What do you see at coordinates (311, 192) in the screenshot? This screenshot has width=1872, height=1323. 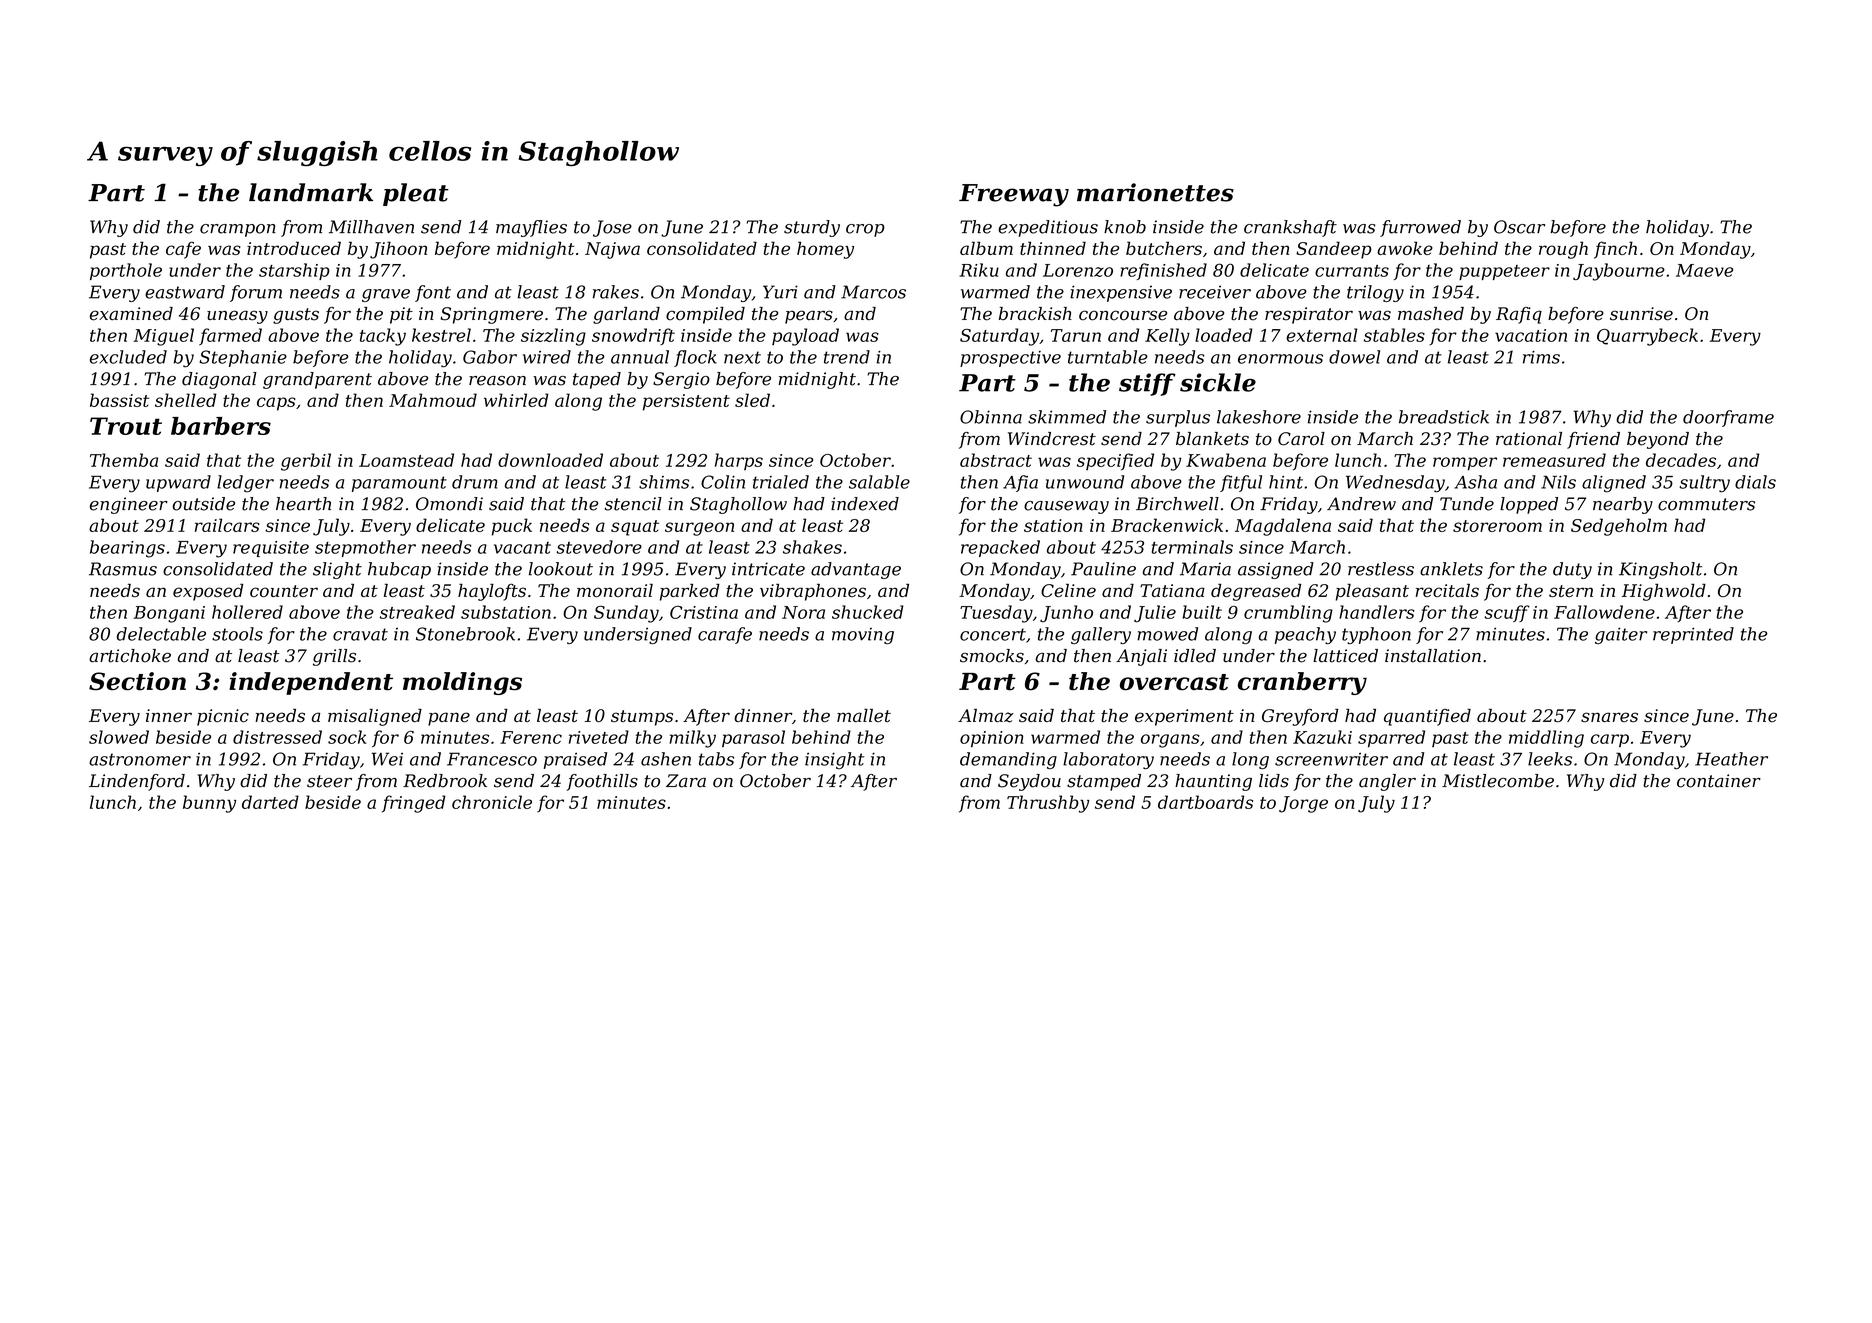 I see `landmark` at bounding box center [311, 192].
